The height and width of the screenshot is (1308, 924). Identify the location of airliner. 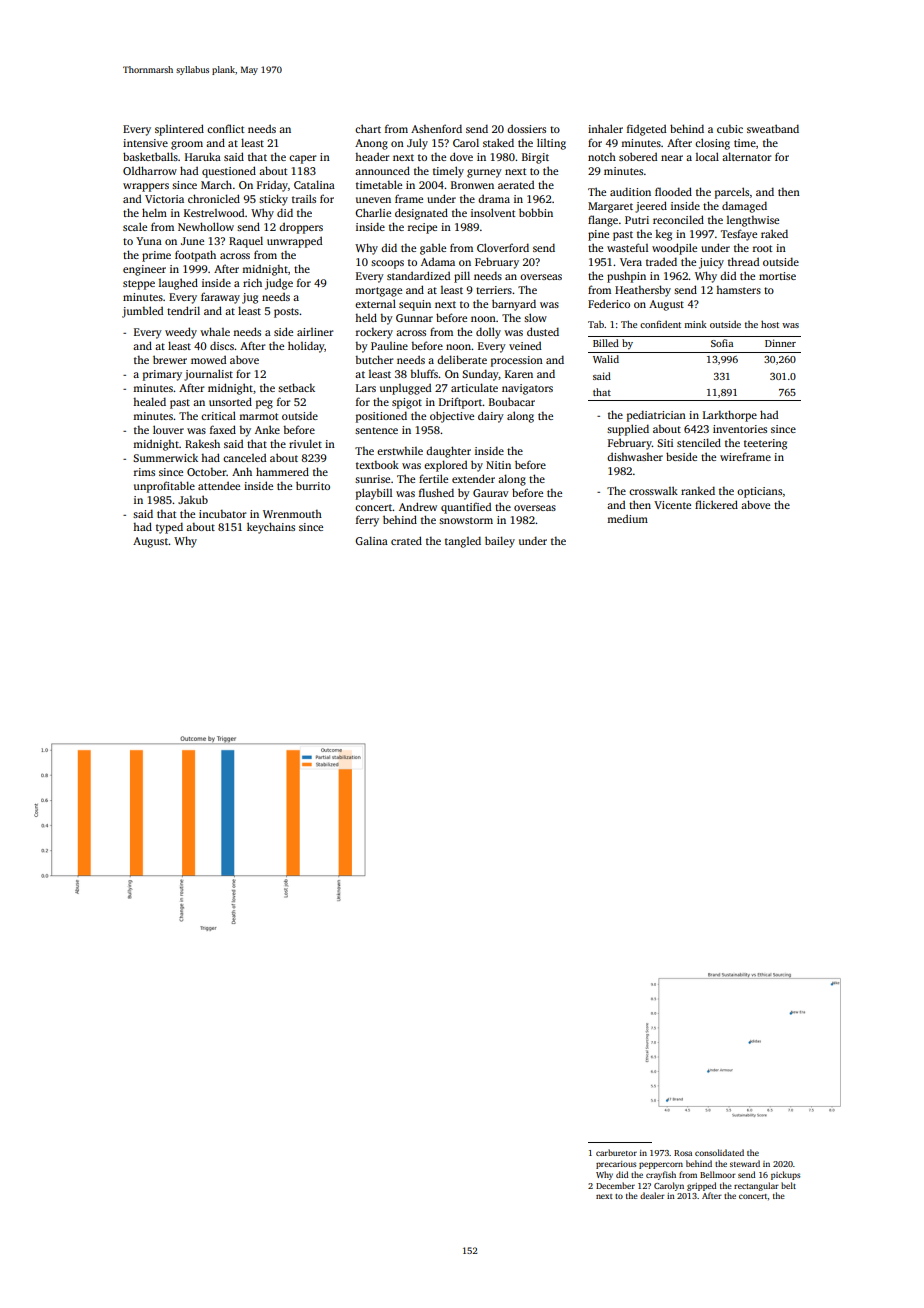
(315, 332).
